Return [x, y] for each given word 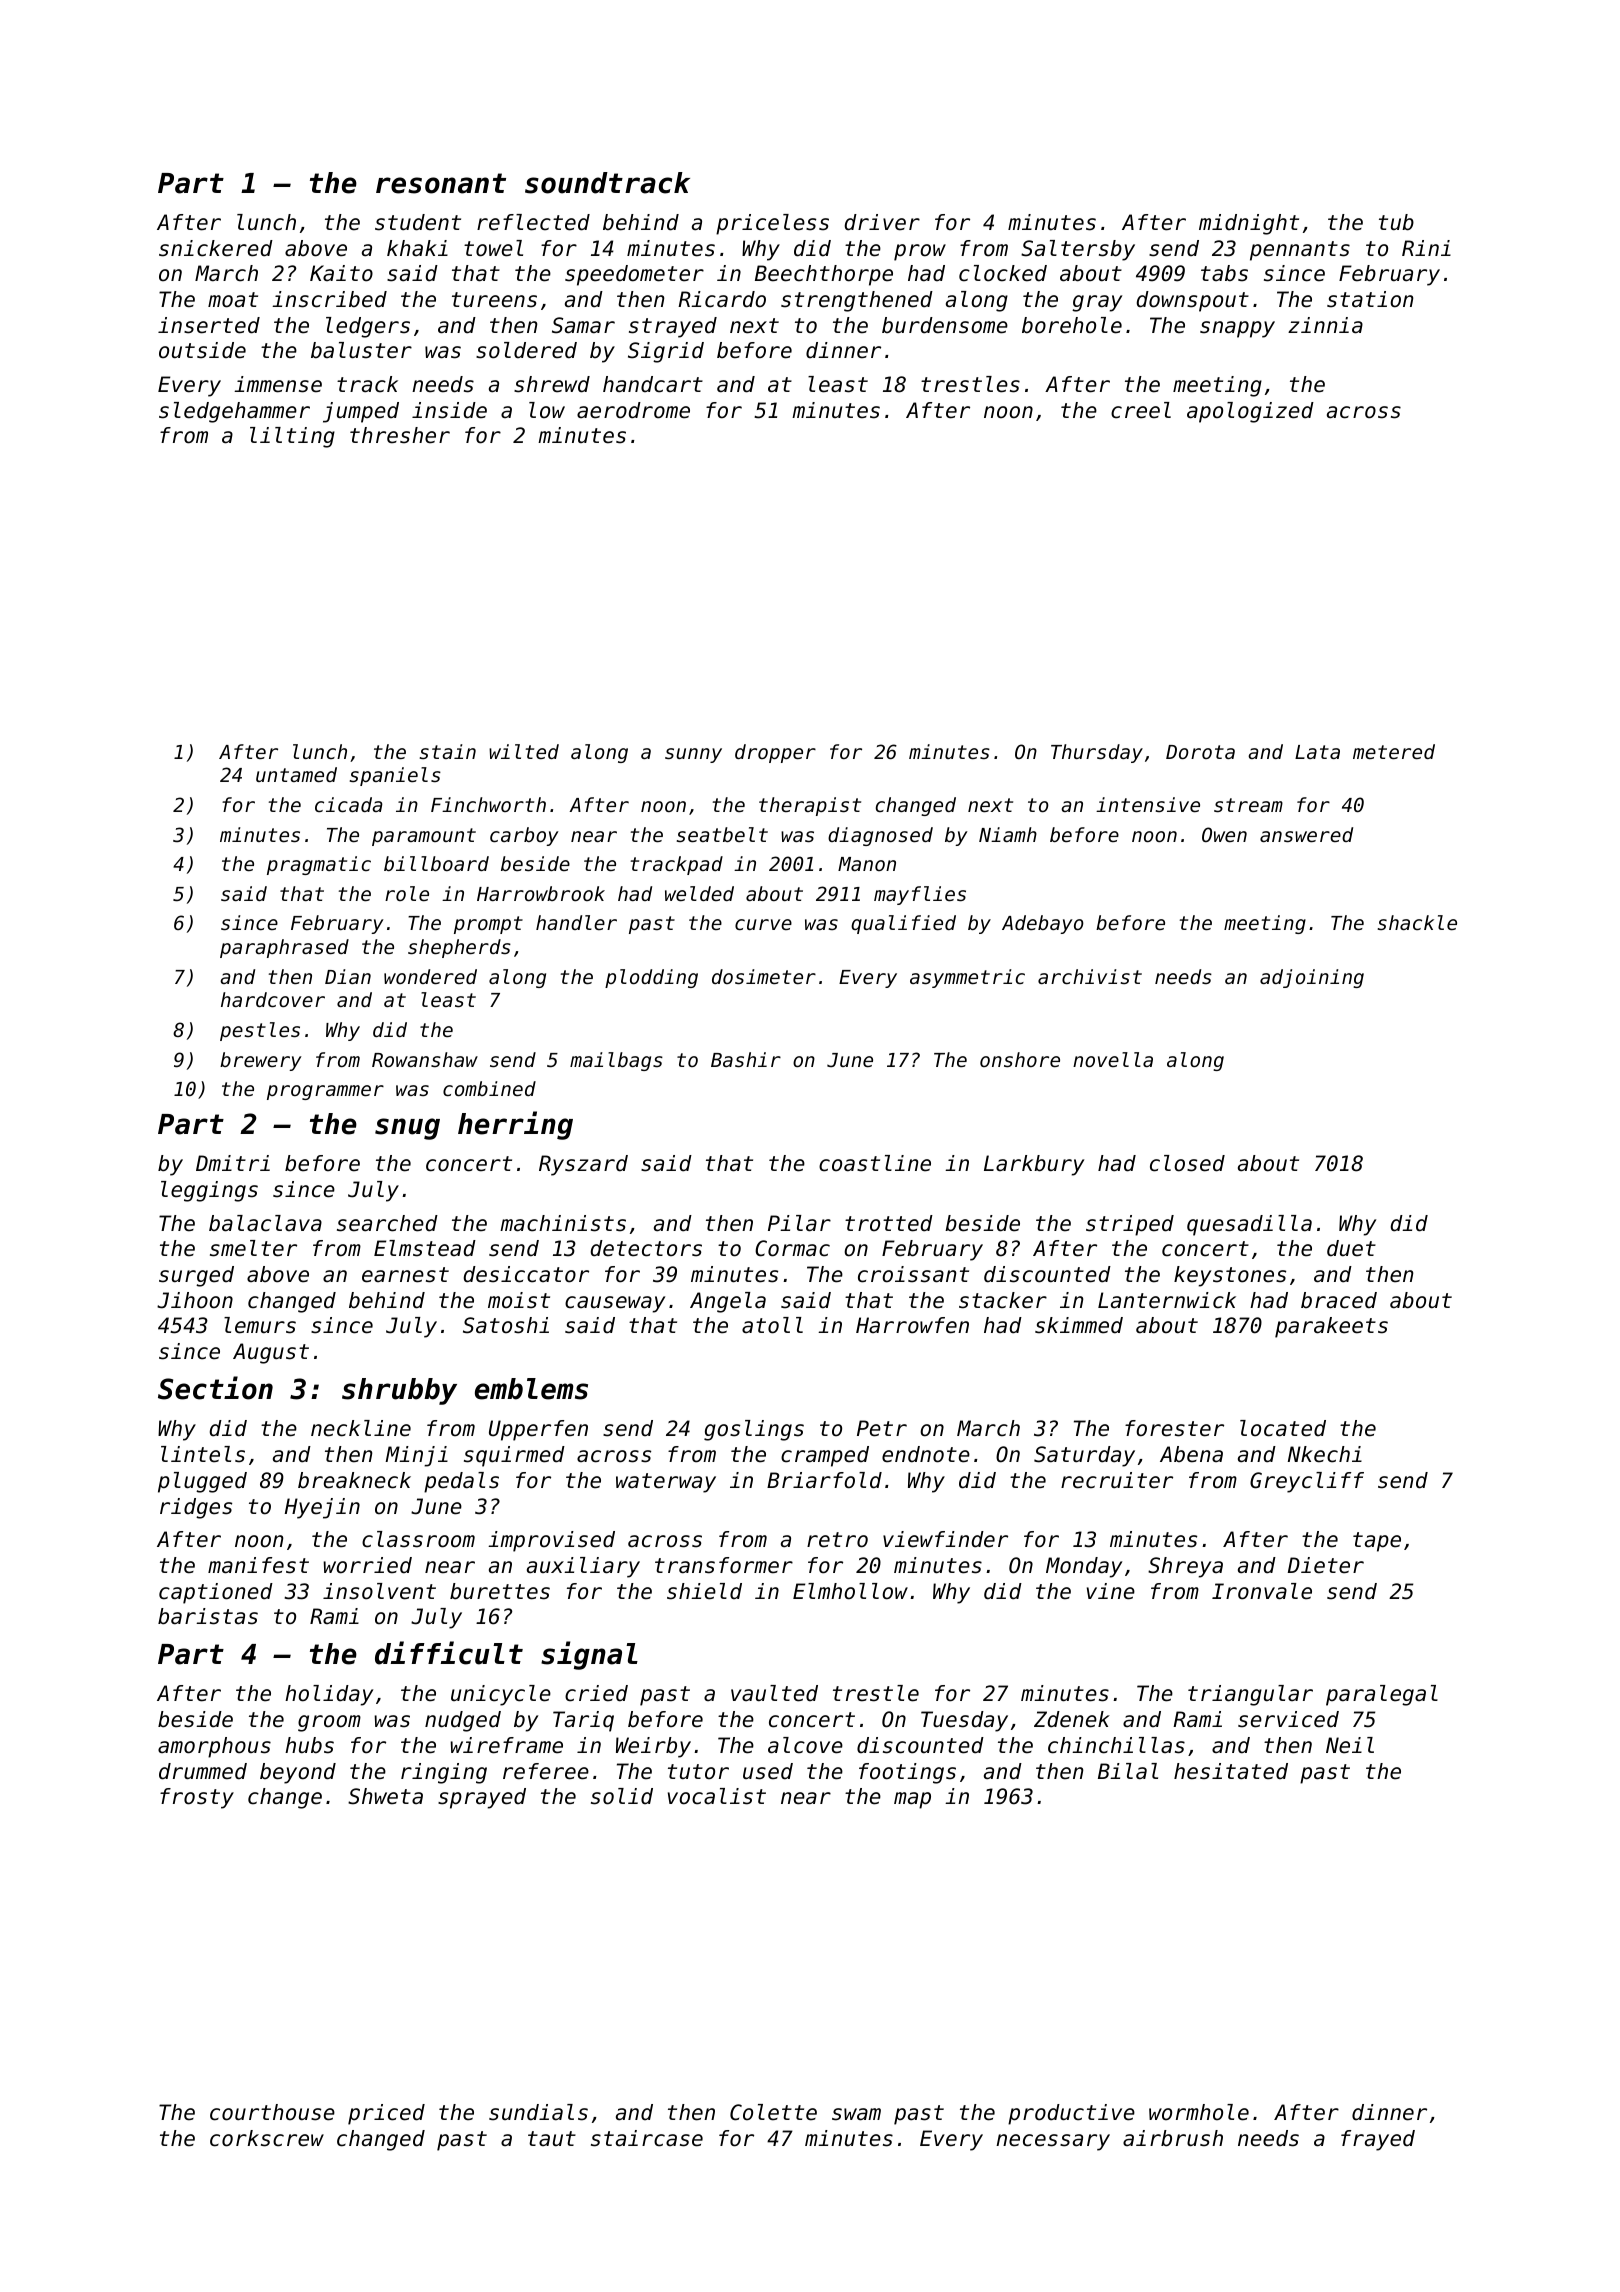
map [912, 1800]
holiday [329, 1695]
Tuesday [964, 1721]
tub [1396, 222]
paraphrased [284, 948]
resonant [441, 183]
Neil [1350, 1745]
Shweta [385, 1796]
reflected [533, 222]
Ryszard [583, 1165]
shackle [1417, 922]
